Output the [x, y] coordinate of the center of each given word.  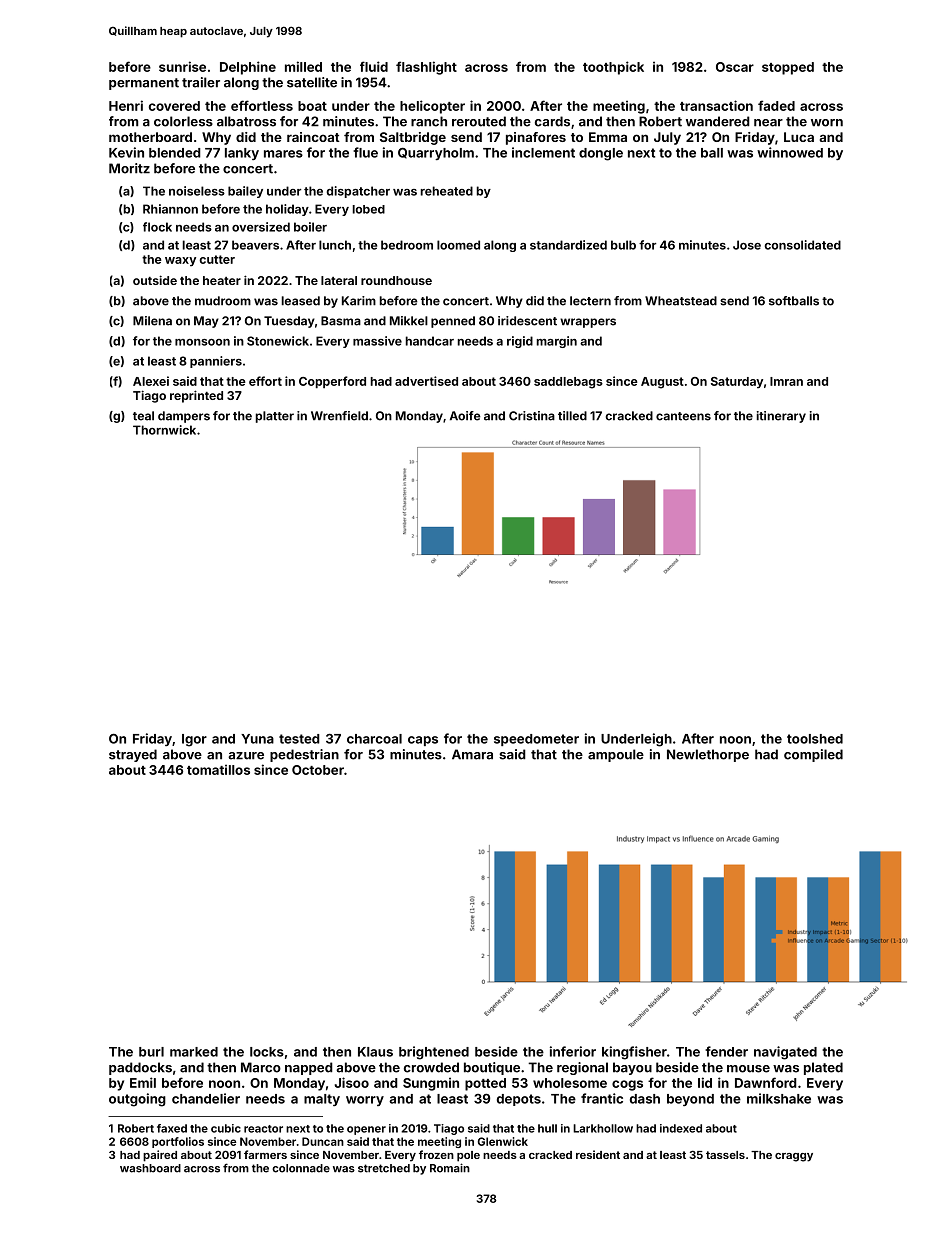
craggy [794, 1157]
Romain [450, 1168]
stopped [788, 68]
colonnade [301, 1168]
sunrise [182, 66]
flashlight [426, 68]
